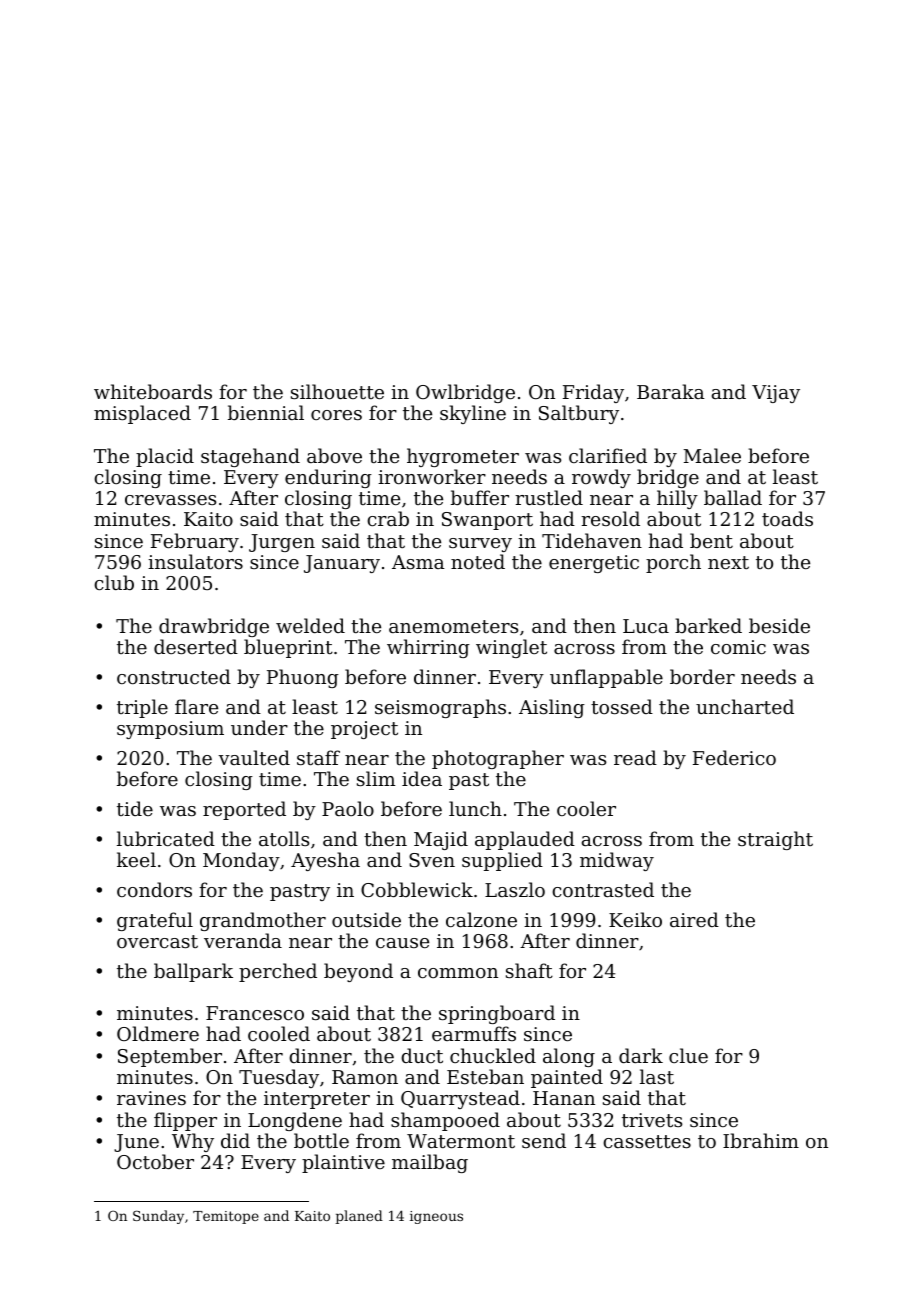  Describe the element at coordinates (155, 921) in the screenshot. I see `grateful` at that location.
